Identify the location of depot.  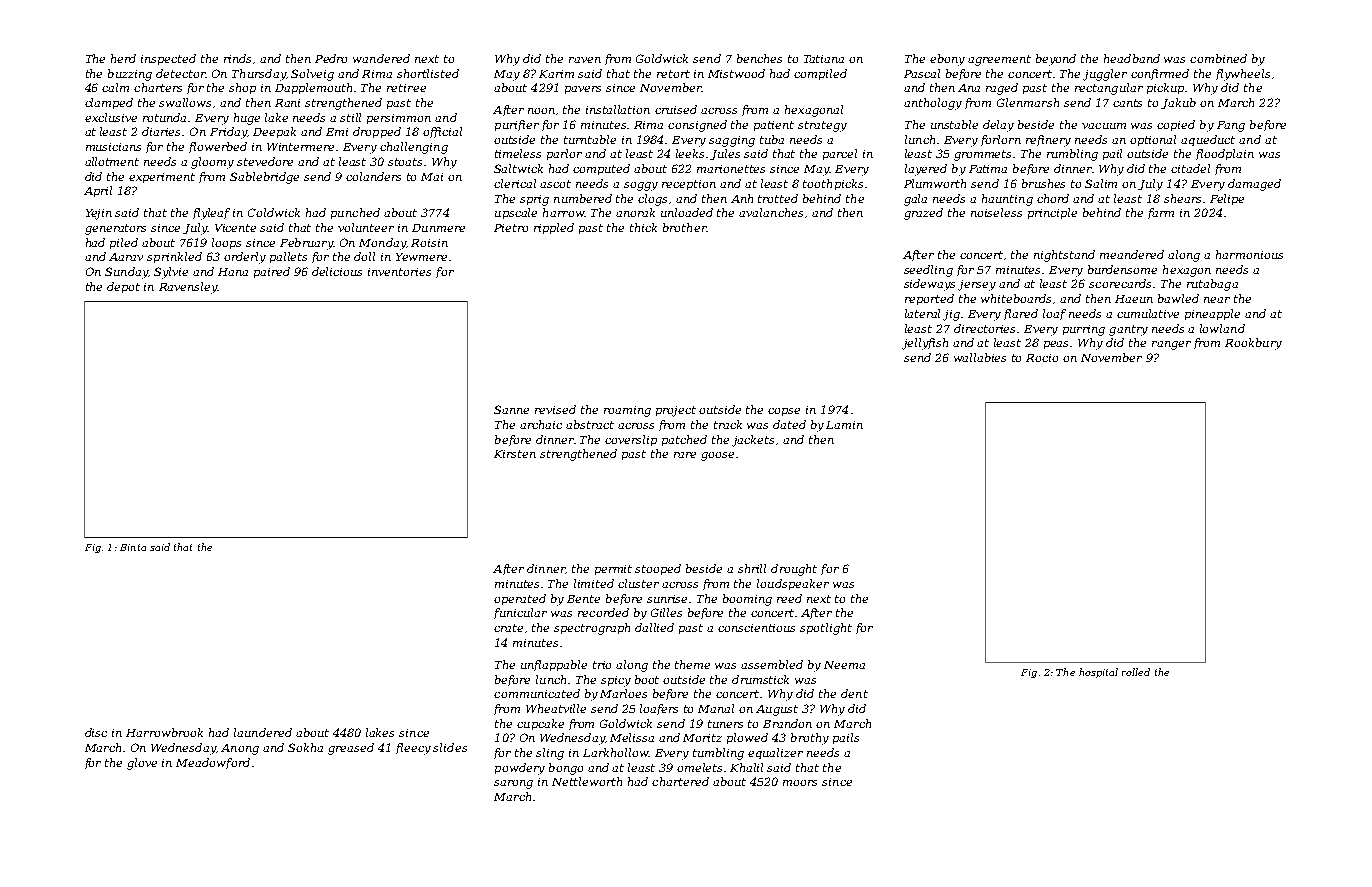
(123, 287).
